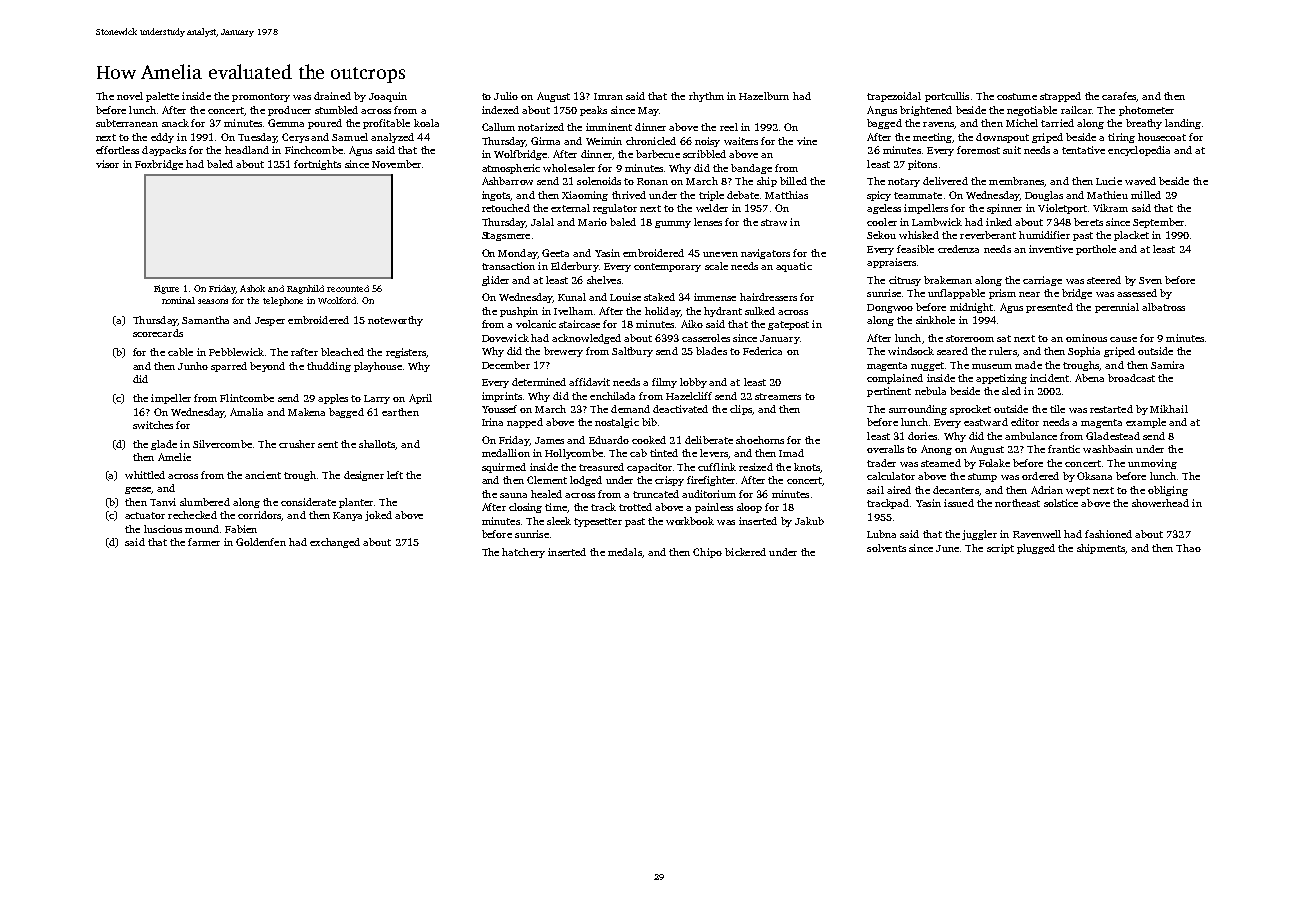 This screenshot has height=924, width=1308. Describe the element at coordinates (570, 208) in the screenshot. I see `external` at that location.
